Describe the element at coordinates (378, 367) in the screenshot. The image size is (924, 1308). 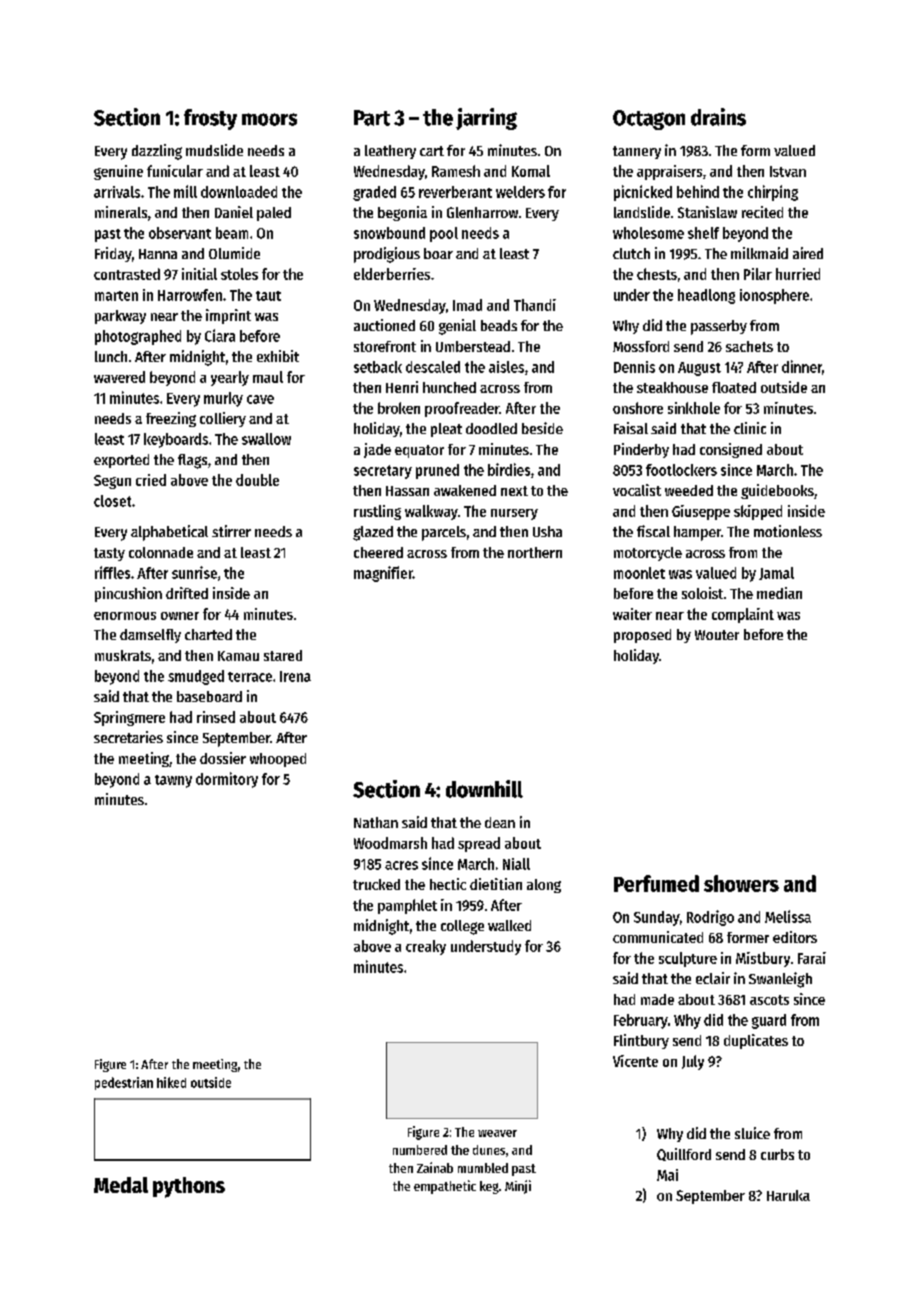
I see `setback` at that location.
